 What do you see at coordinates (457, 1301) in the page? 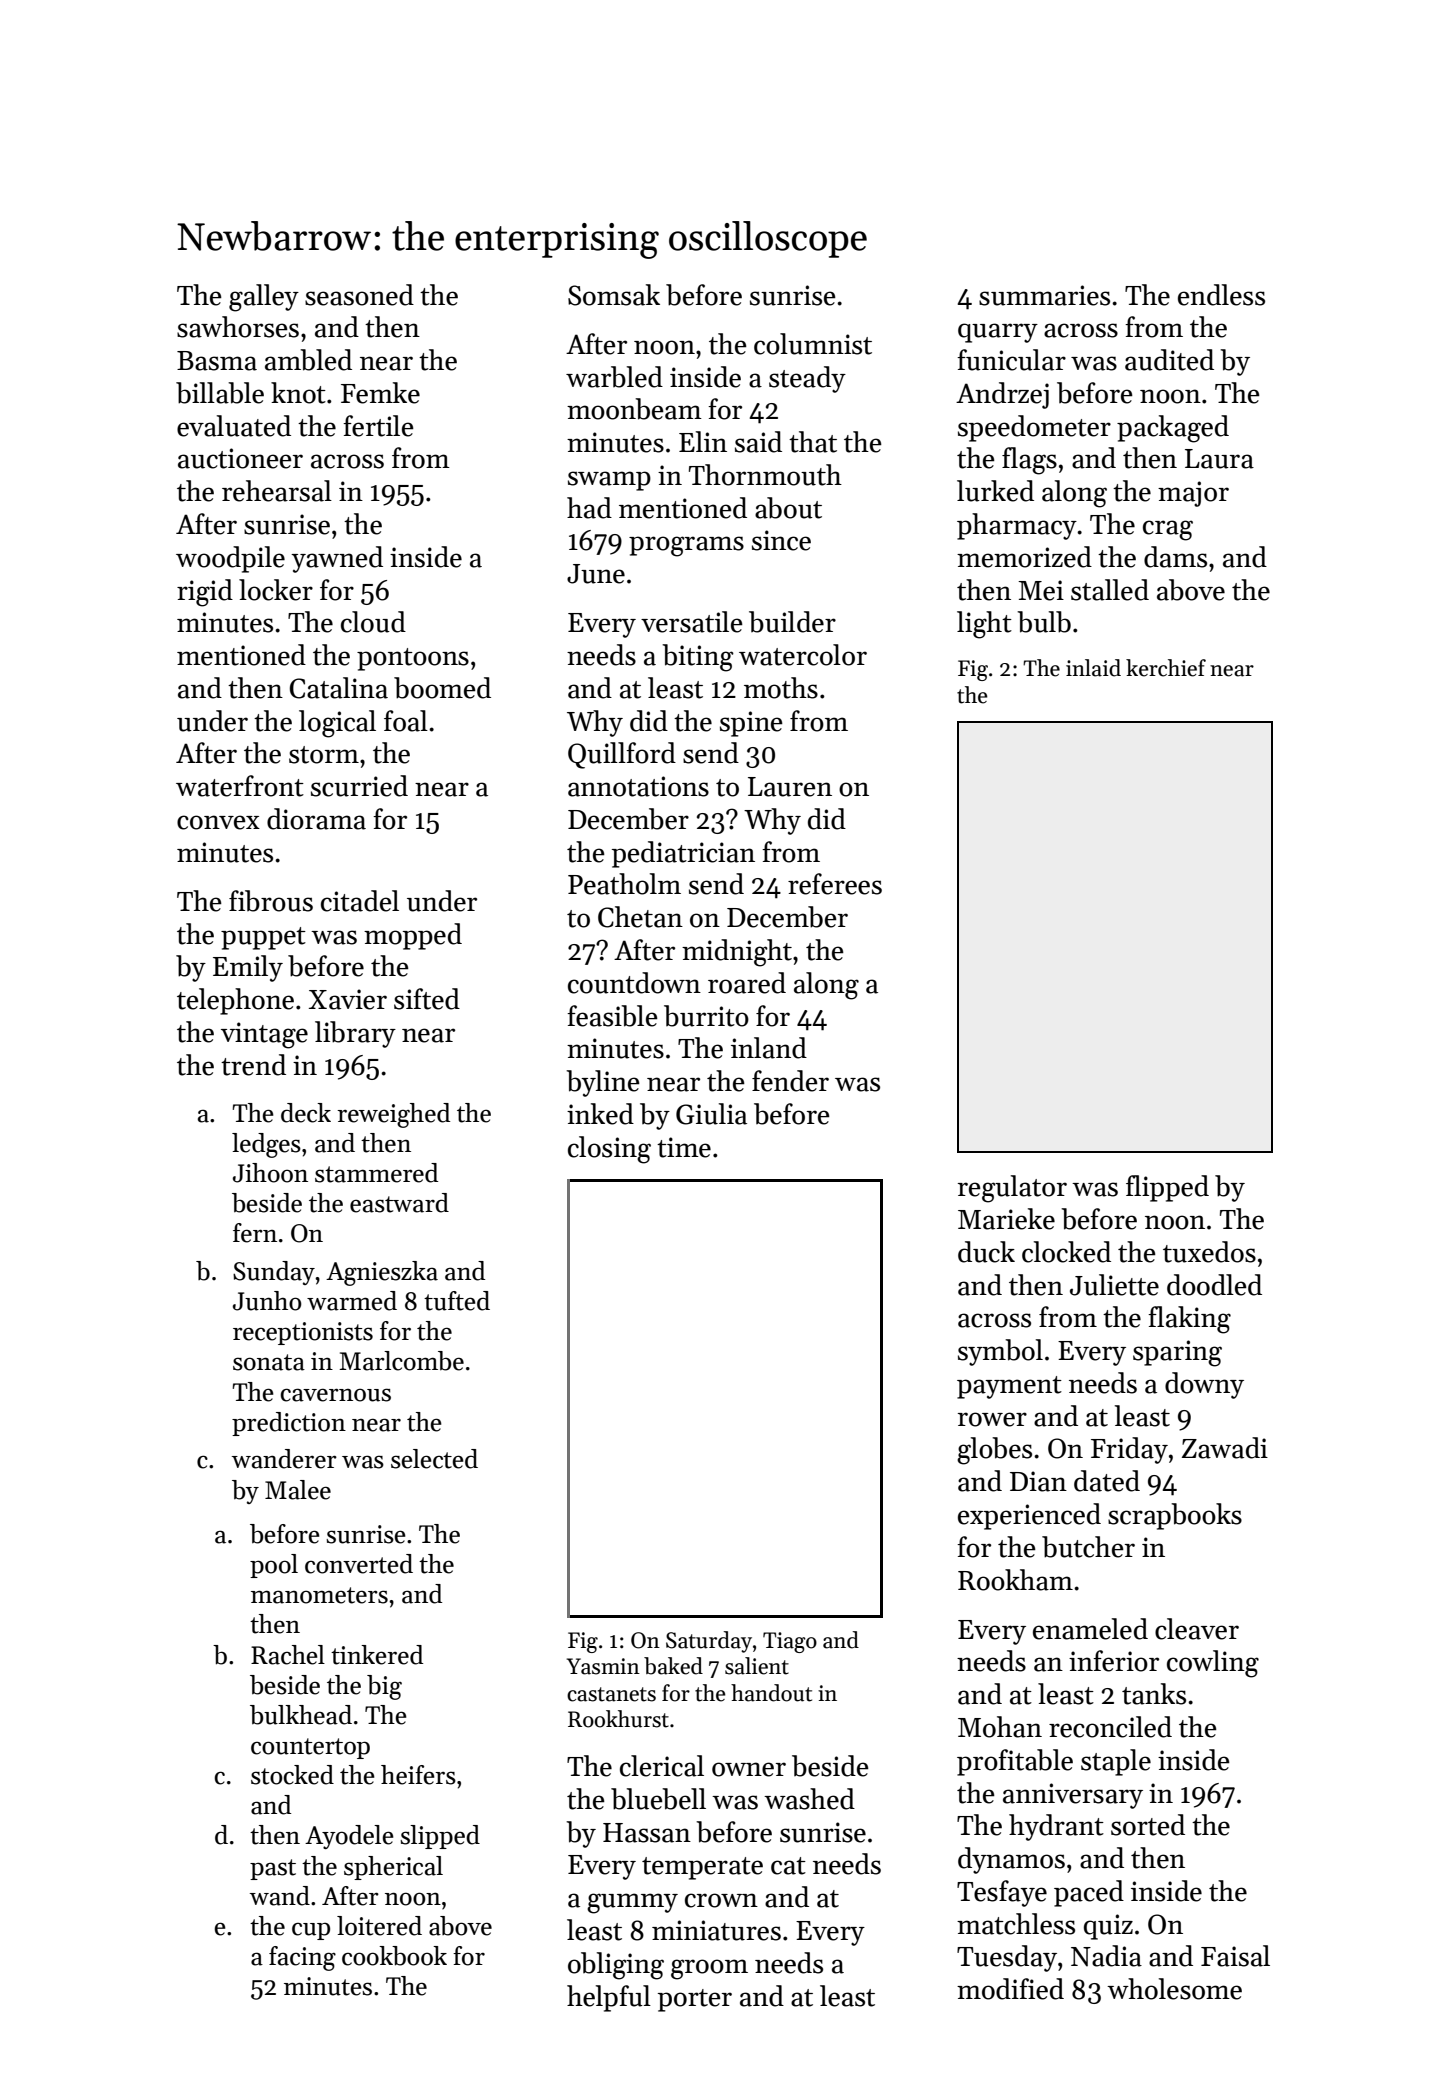
I see `tufted` at bounding box center [457, 1301].
